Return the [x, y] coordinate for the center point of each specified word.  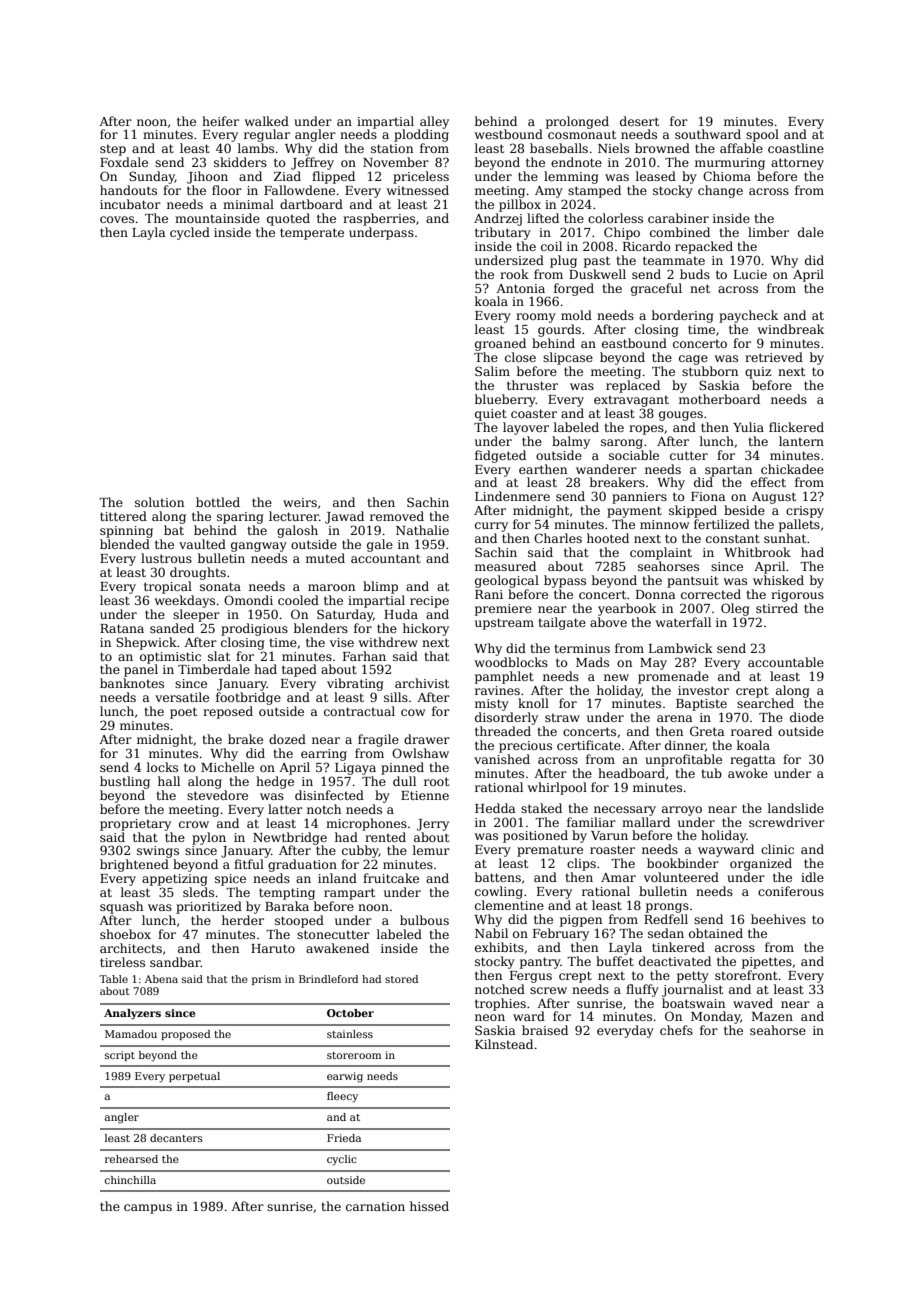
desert [639, 121]
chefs [676, 1030]
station [392, 148]
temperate [312, 234]
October [350, 1013]
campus [148, 1209]
